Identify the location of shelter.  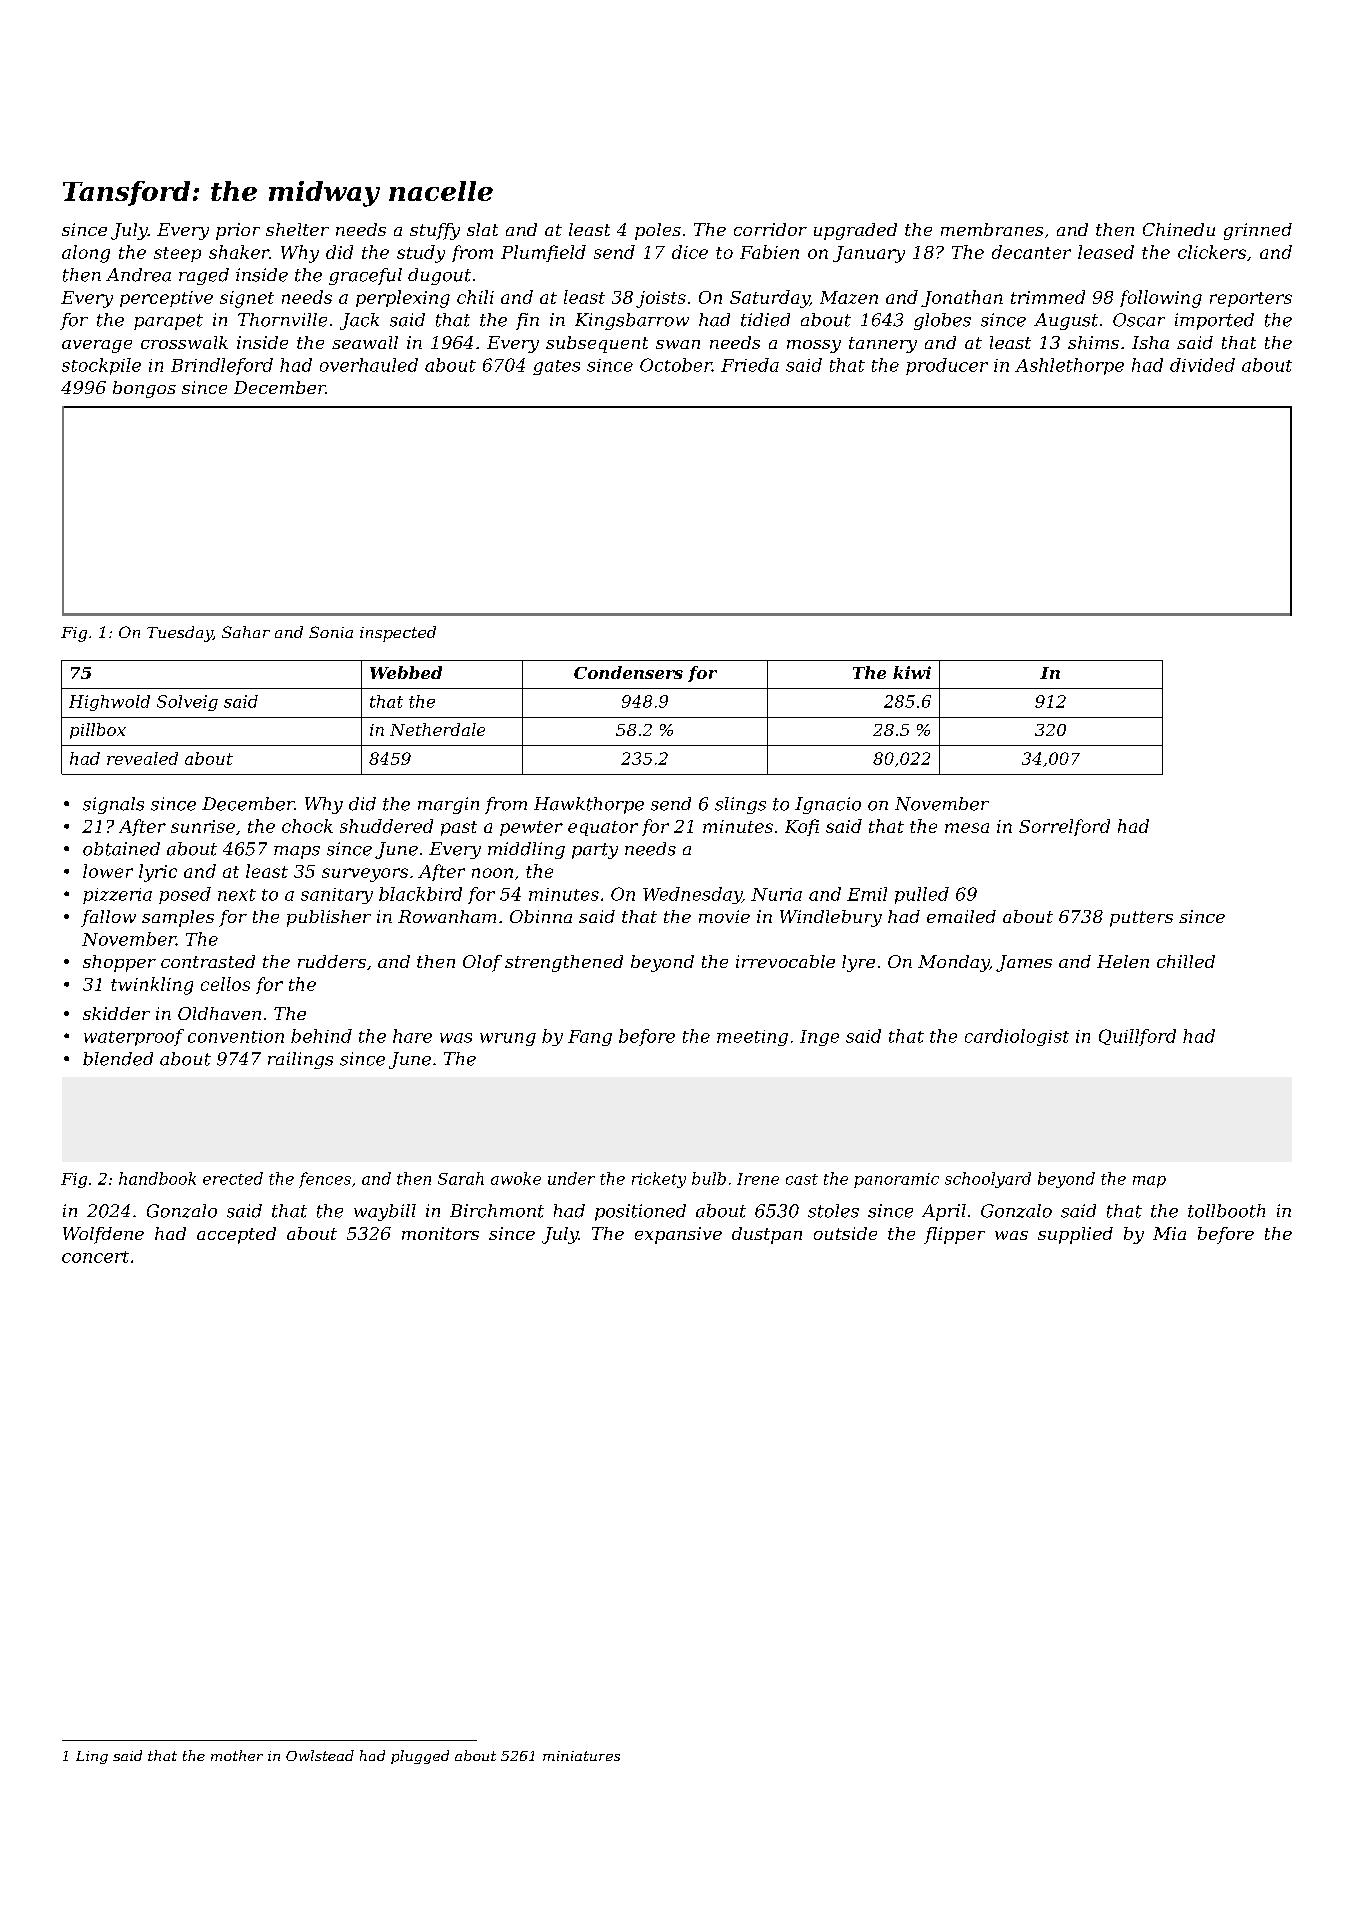
(297, 229).
